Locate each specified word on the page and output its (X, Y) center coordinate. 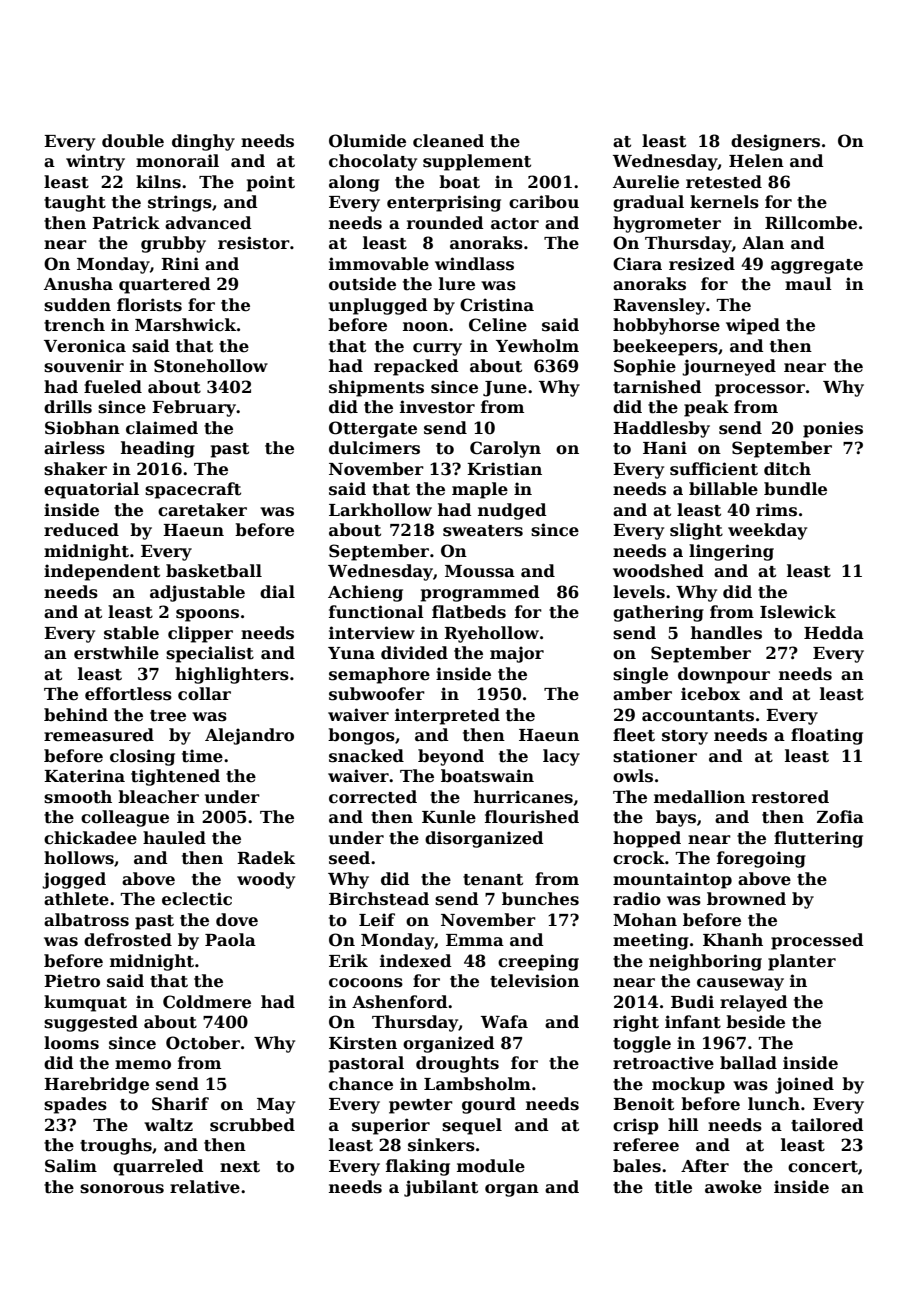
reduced (81, 530)
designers (775, 142)
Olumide (367, 141)
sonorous (122, 1189)
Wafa (504, 1022)
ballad (748, 1063)
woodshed (658, 571)
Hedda (834, 633)
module (491, 1166)
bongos (361, 736)
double (133, 141)
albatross (86, 920)
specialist (210, 654)
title (673, 1187)
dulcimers (374, 448)
